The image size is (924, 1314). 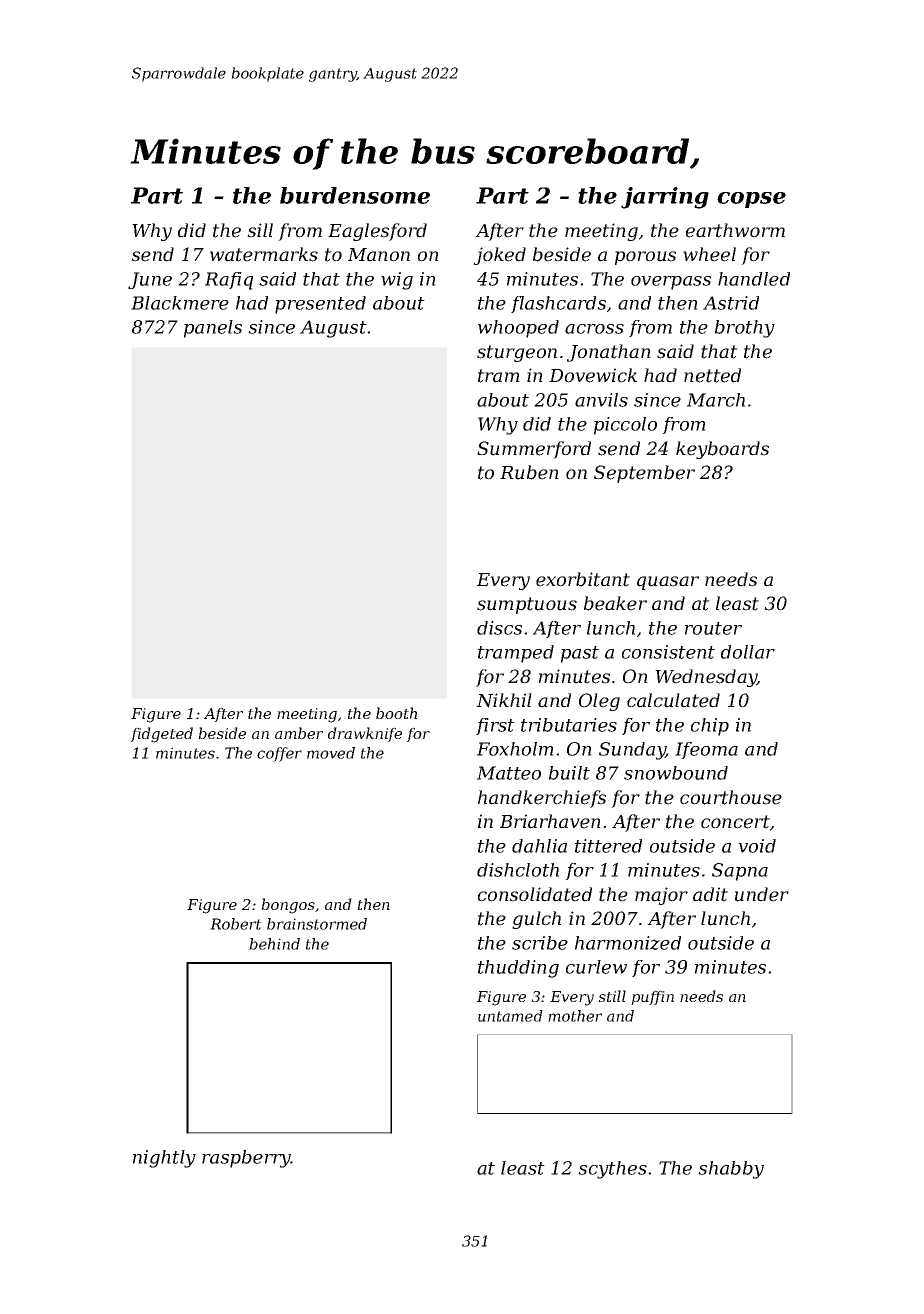 What do you see at coordinates (615, 603) in the image?
I see `beaker` at bounding box center [615, 603].
